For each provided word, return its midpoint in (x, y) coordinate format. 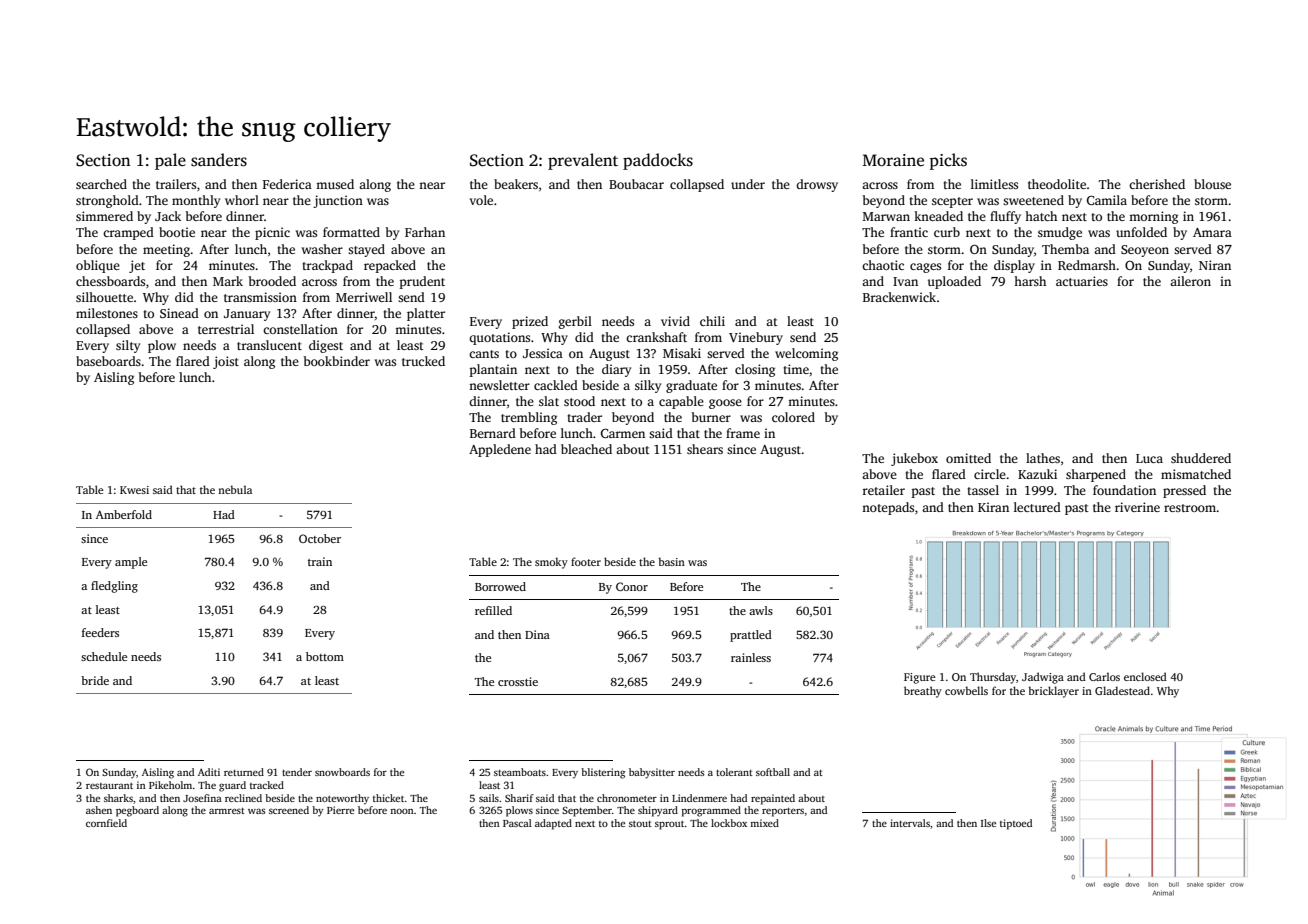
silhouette (104, 297)
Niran (1215, 265)
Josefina (202, 798)
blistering (603, 773)
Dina (537, 634)
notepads (888, 508)
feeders (100, 632)
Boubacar (636, 184)
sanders (219, 160)
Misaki (682, 353)
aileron (1190, 281)
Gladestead (1122, 690)
